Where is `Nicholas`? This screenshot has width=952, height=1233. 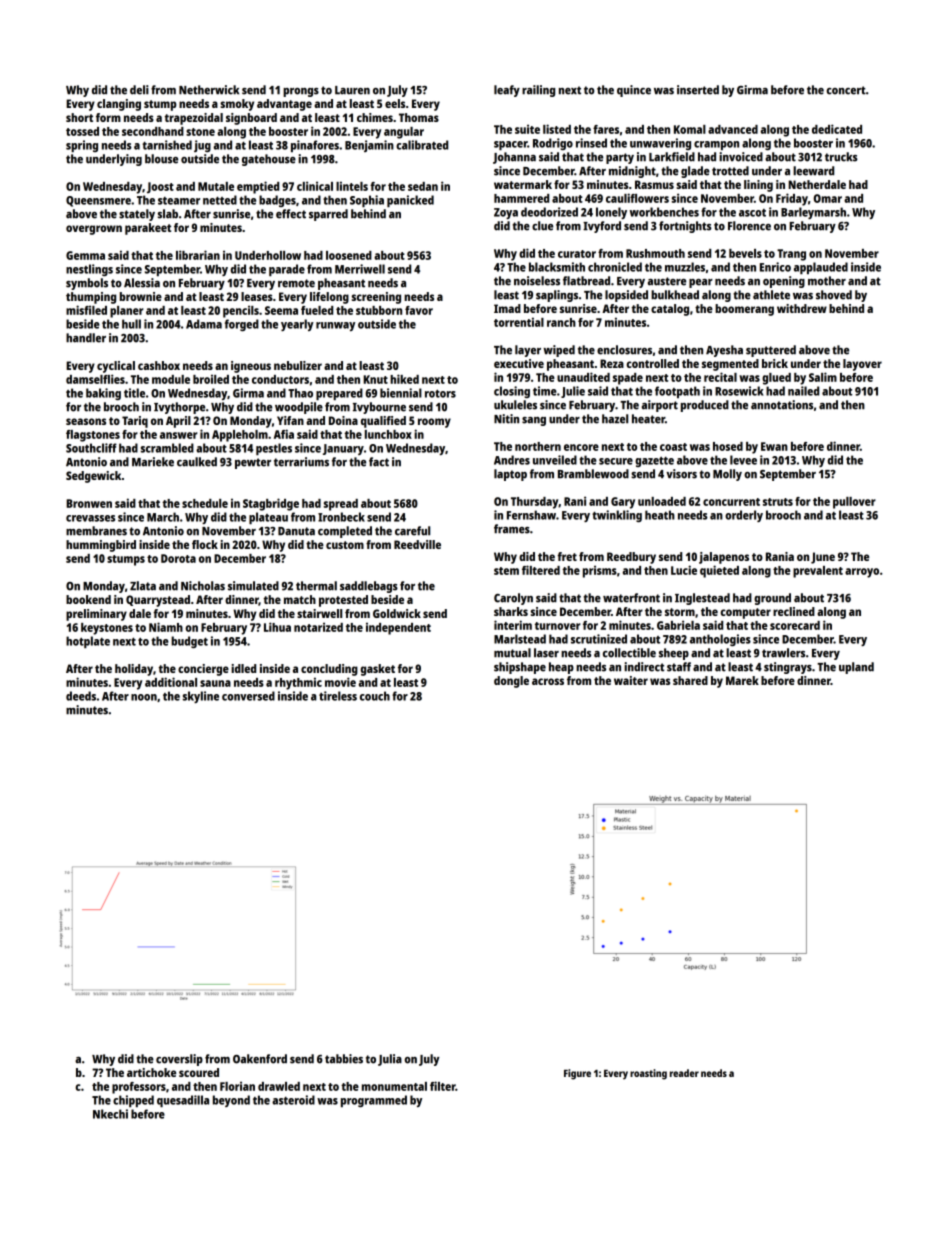 Nicholas is located at coordinates (203, 586).
